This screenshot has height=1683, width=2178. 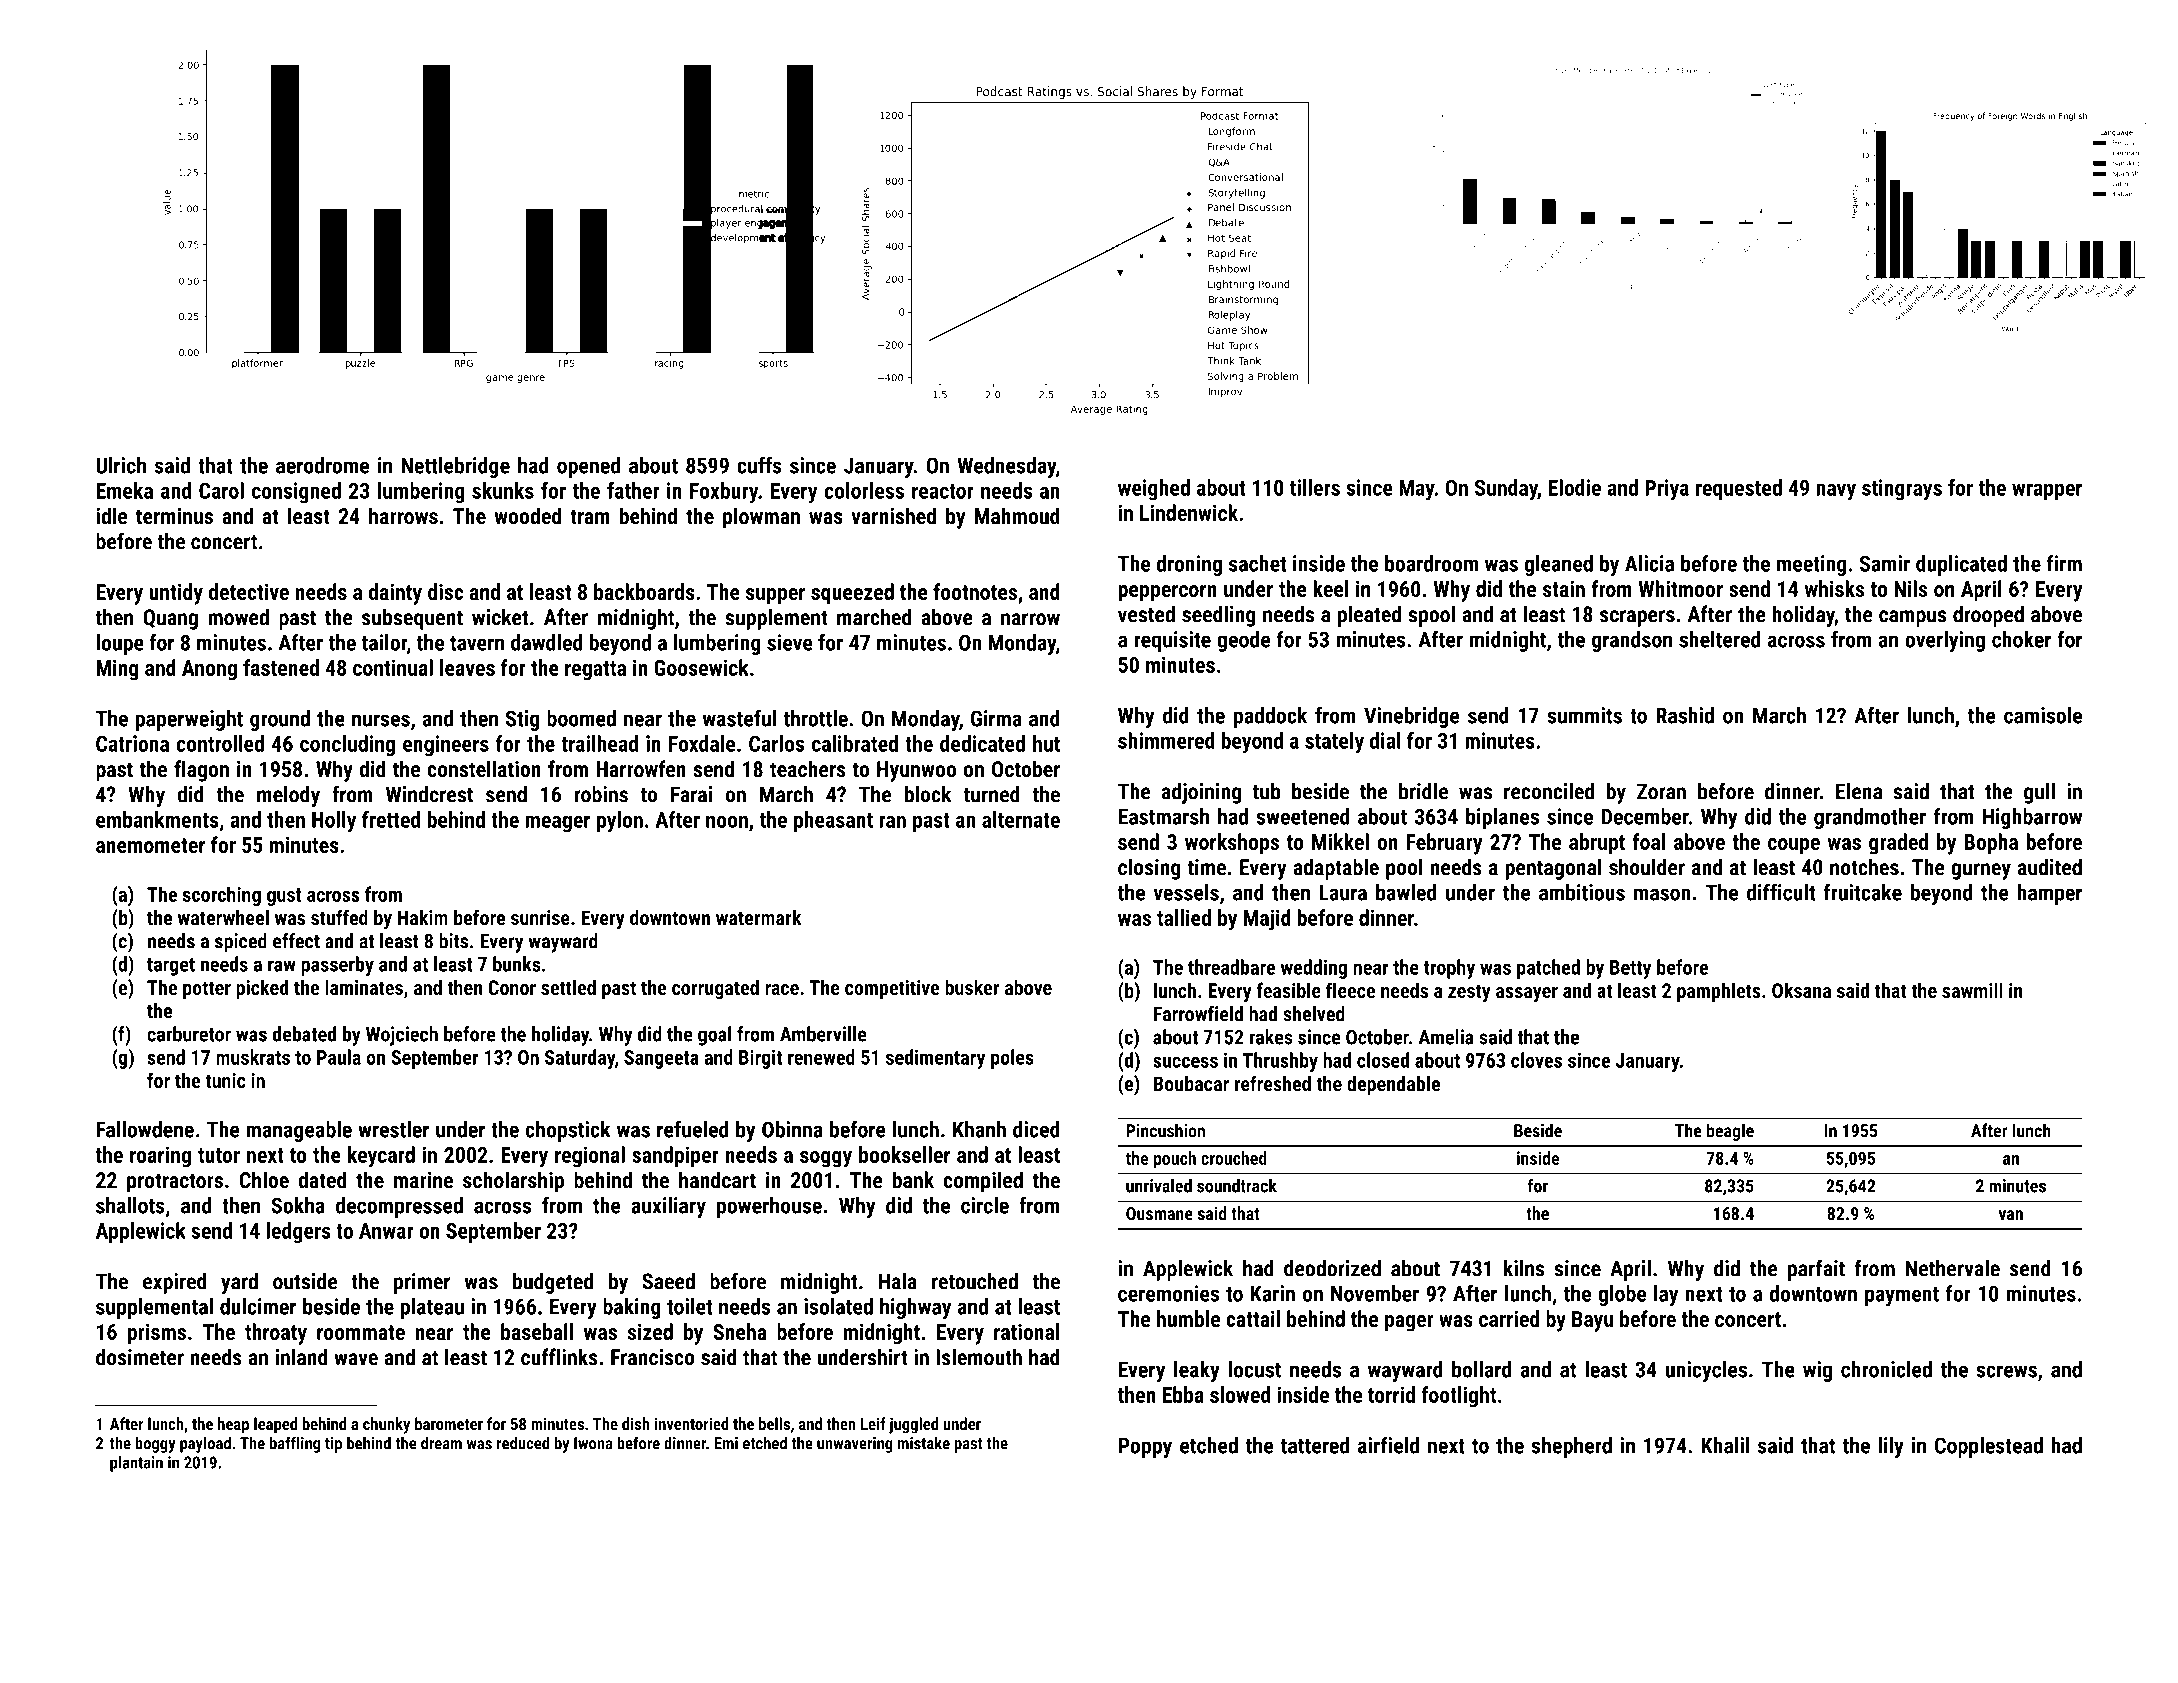 What do you see at coordinates (1330, 588) in the screenshot?
I see `keel` at bounding box center [1330, 588].
